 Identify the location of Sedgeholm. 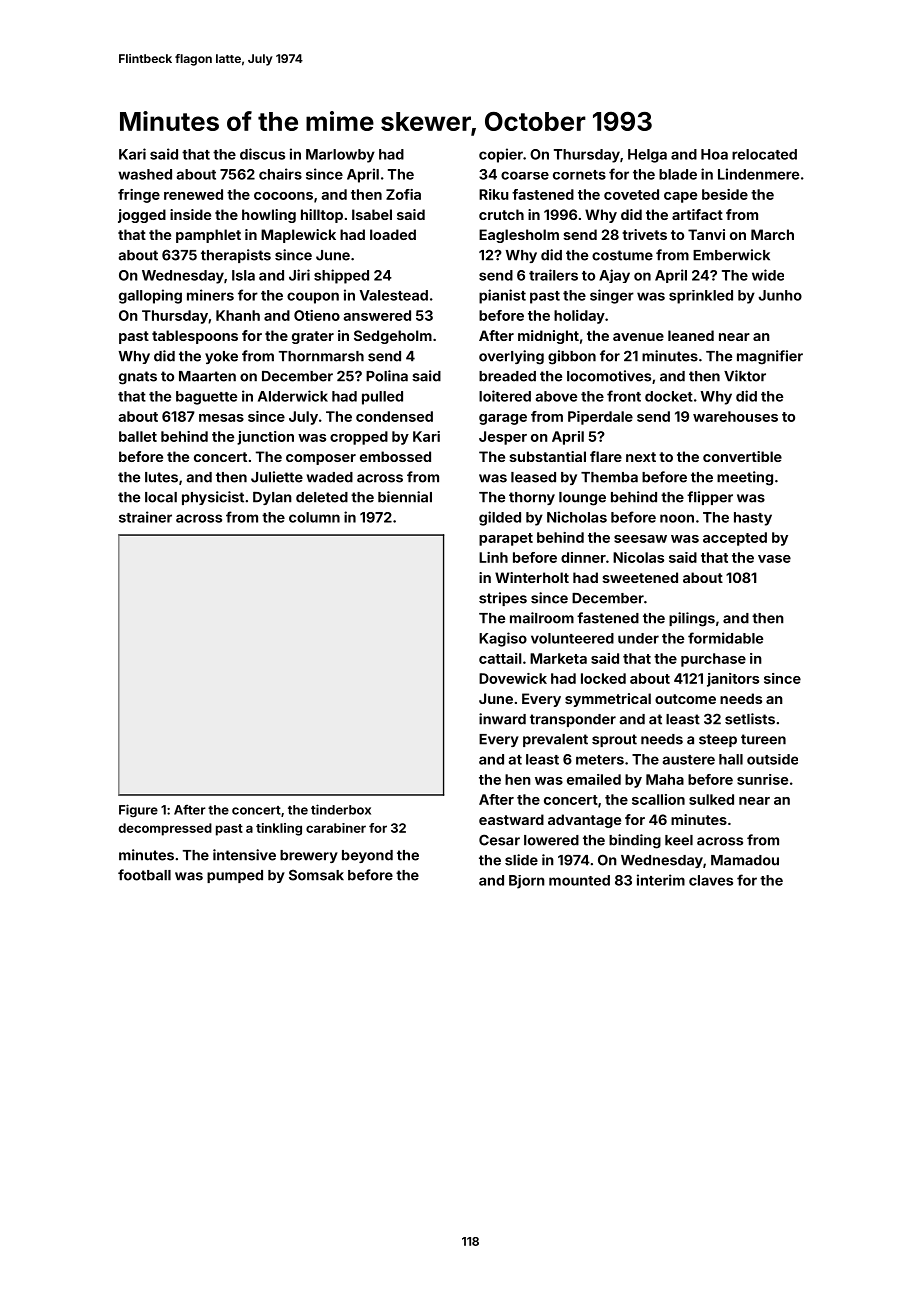
(393, 337).
